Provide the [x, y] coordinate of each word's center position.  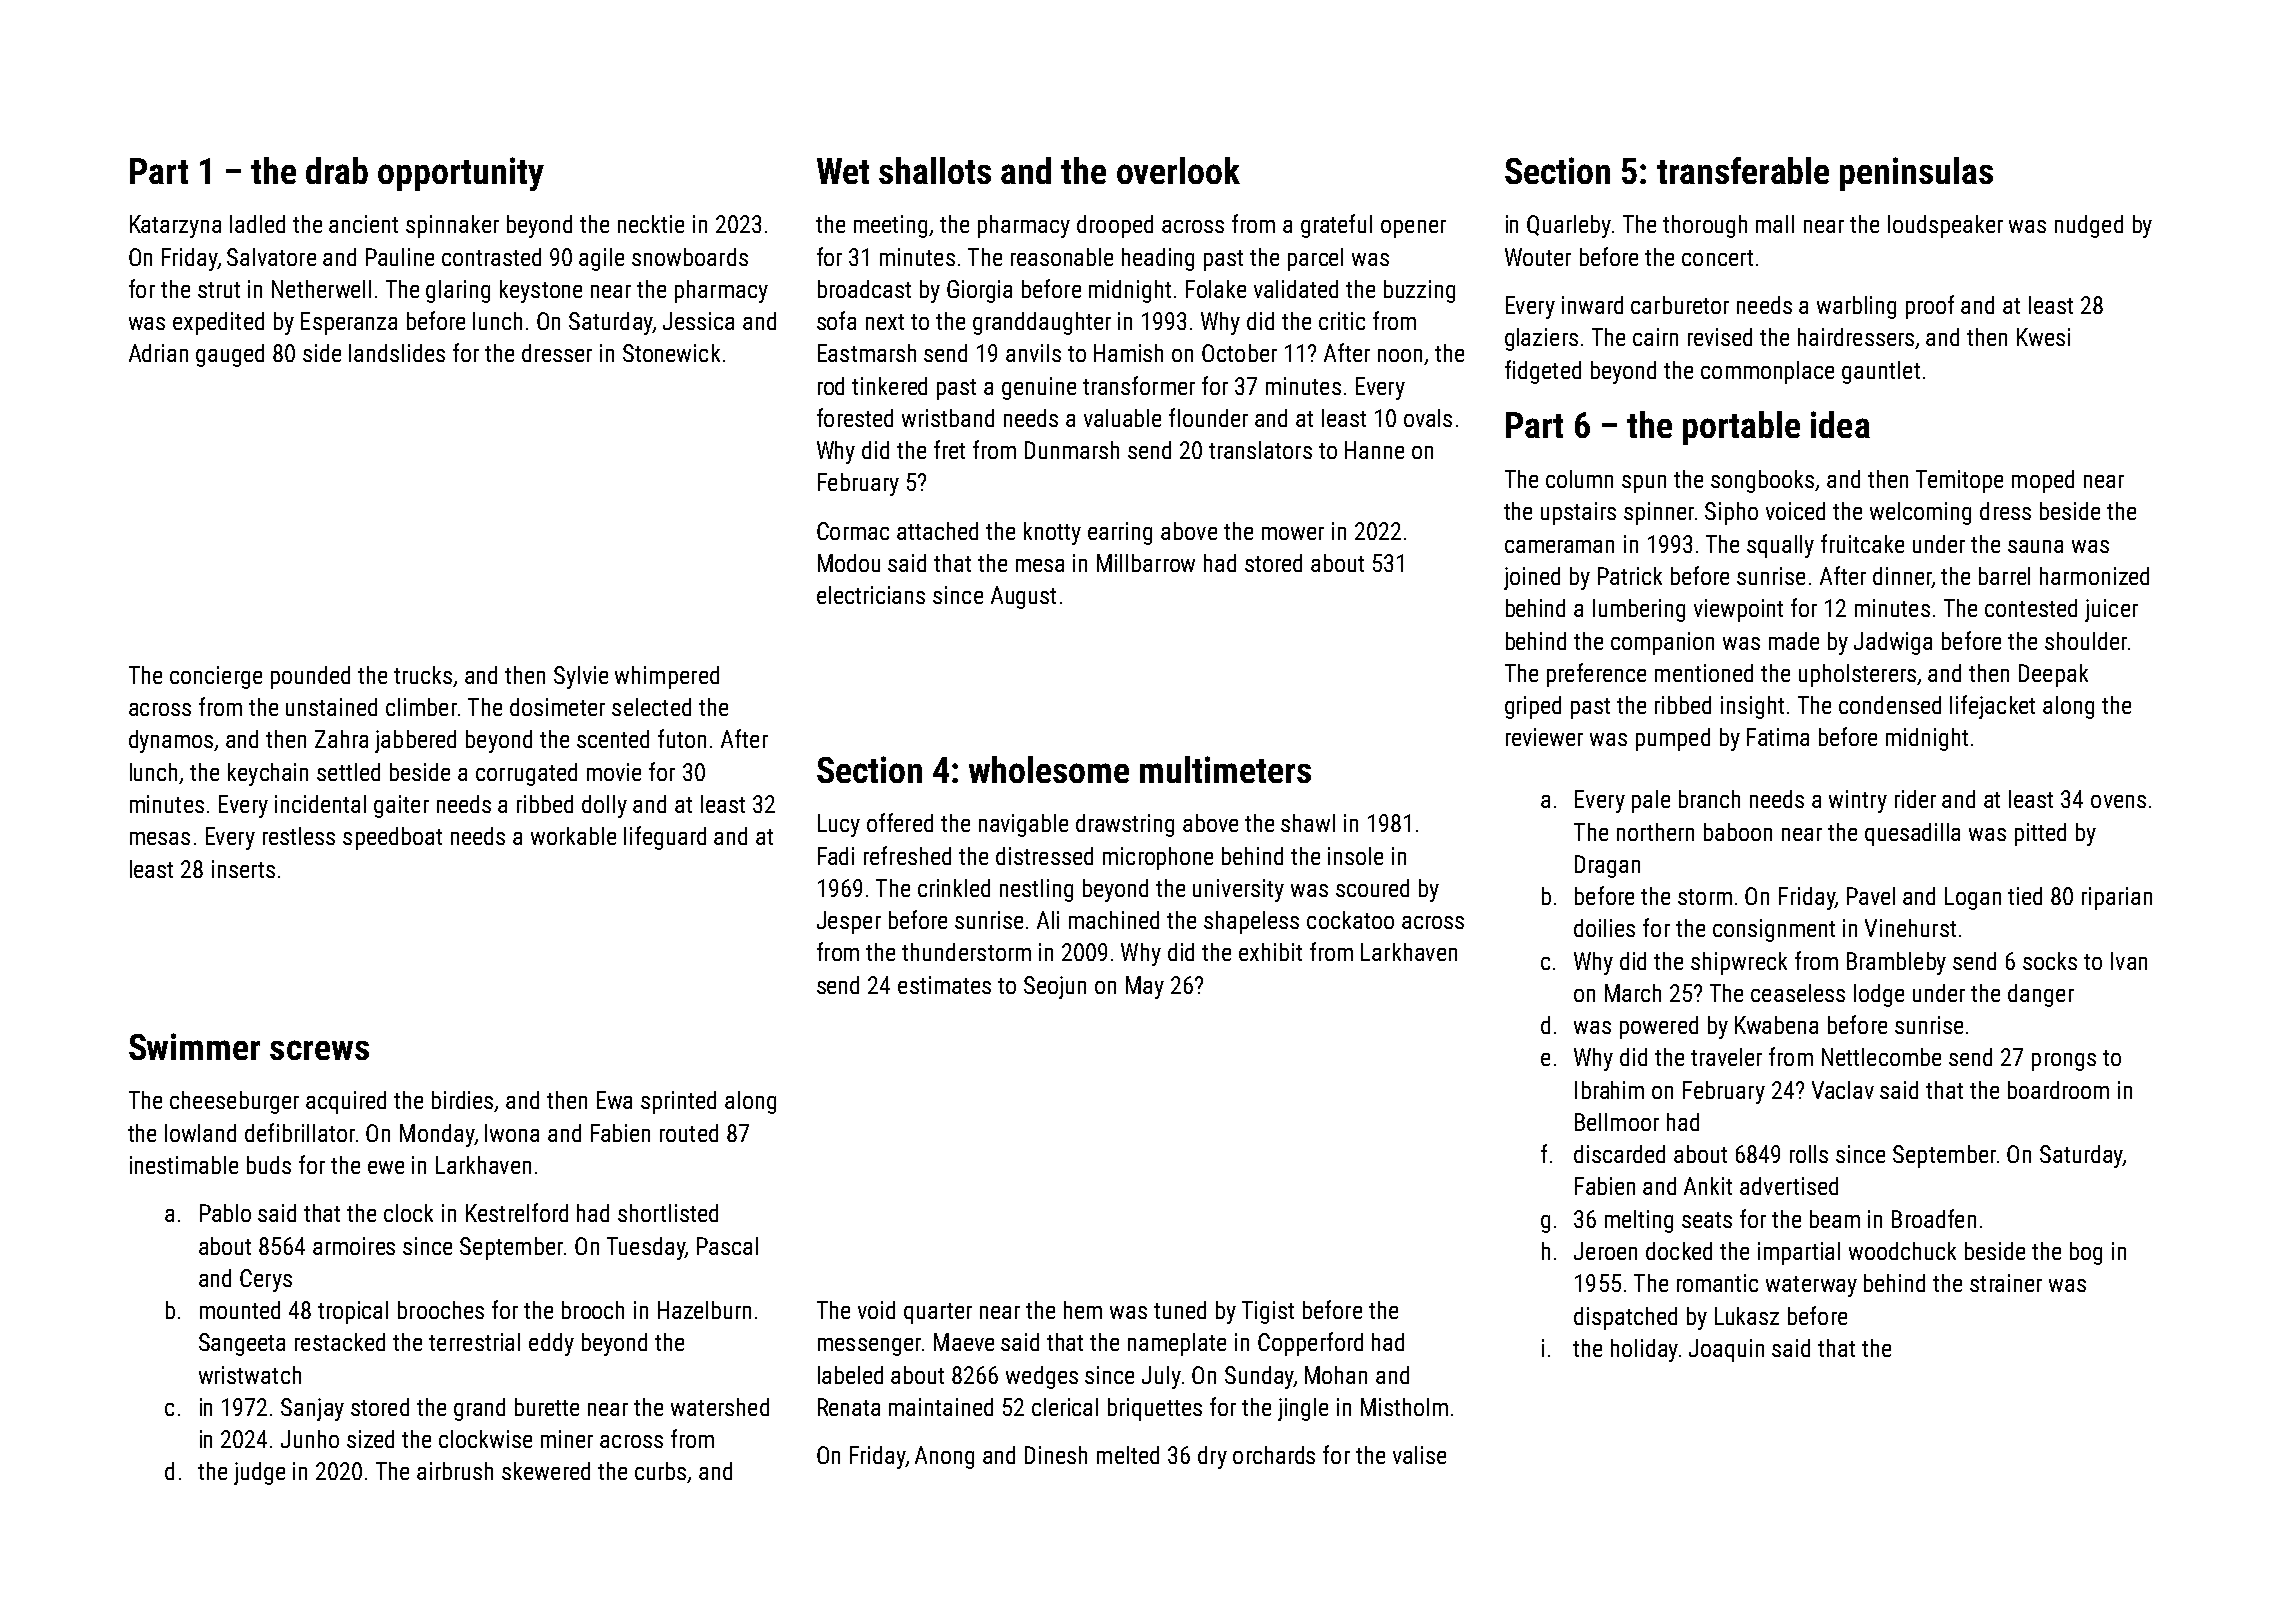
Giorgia [979, 291]
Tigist [1268, 1312]
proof [1930, 307]
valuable [1122, 418]
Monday [437, 1135]
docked [1679, 1251]
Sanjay [312, 1409]
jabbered [415, 741]
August [1023, 597]
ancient [363, 224]
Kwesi [2043, 337]
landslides [397, 353]
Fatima [1778, 737]
